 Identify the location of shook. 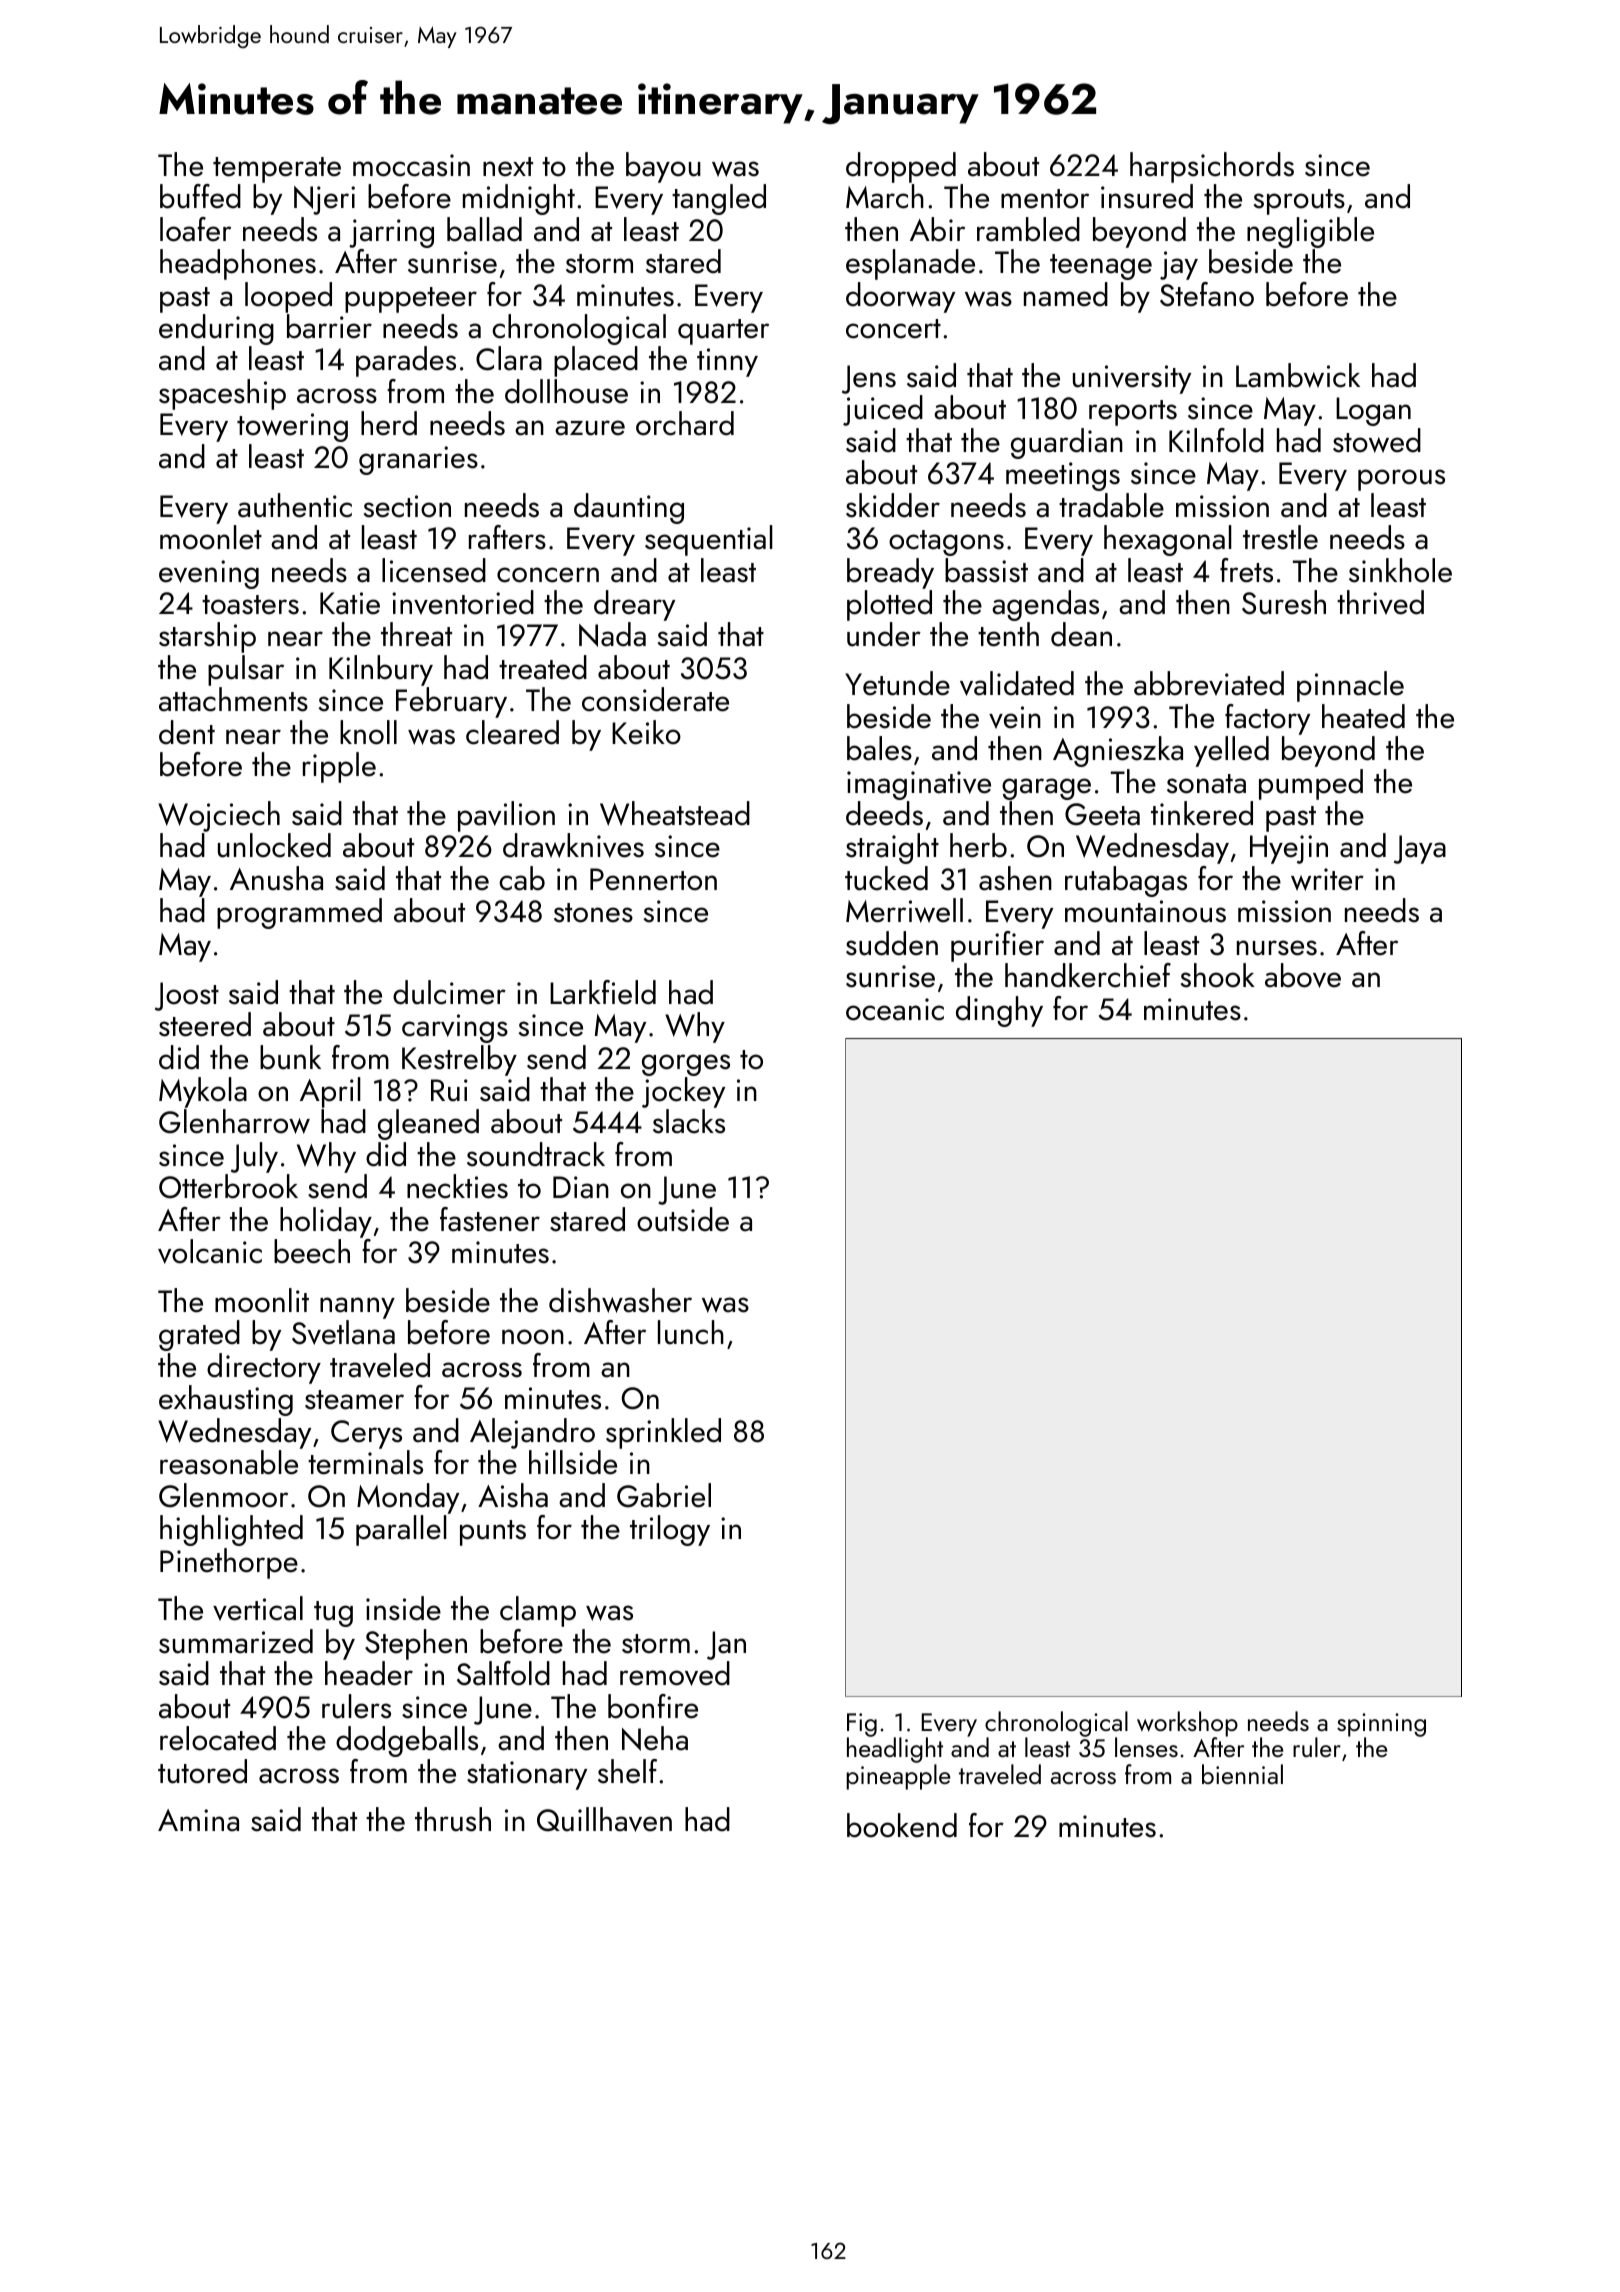
(1218, 975).
